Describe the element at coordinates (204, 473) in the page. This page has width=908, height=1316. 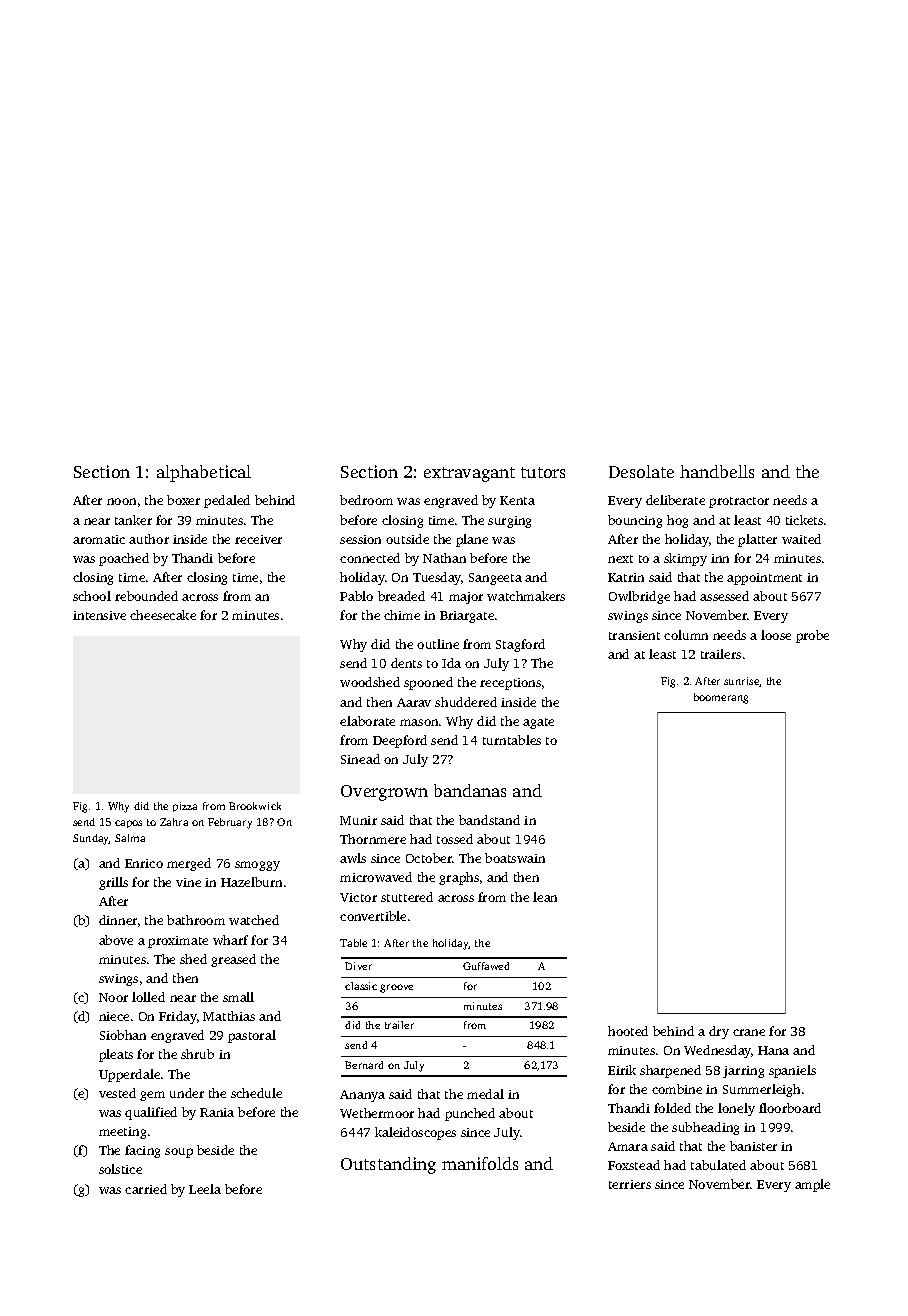
I see `alphabetical` at that location.
